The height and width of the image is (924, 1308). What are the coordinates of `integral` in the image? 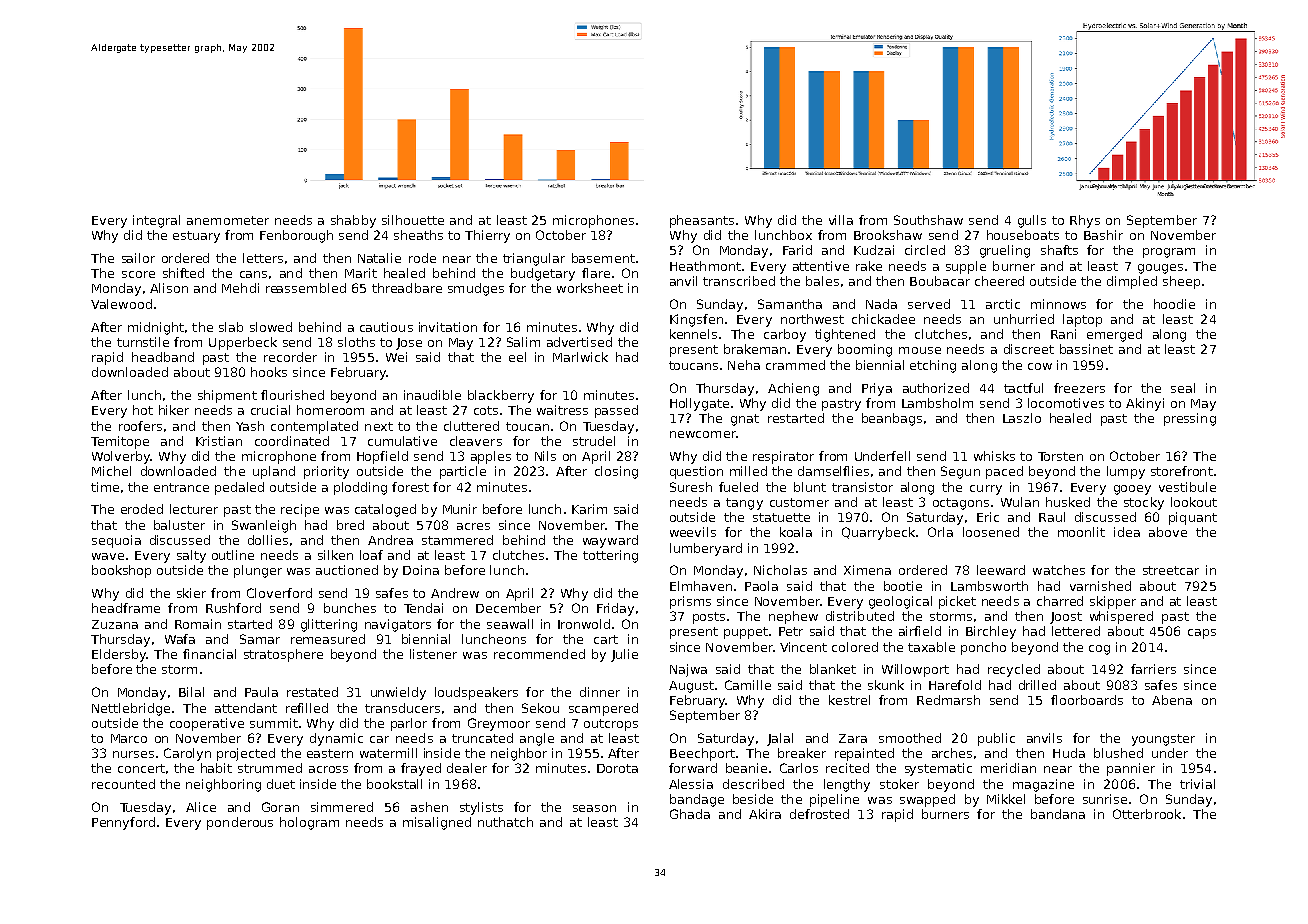 It's located at (156, 221).
